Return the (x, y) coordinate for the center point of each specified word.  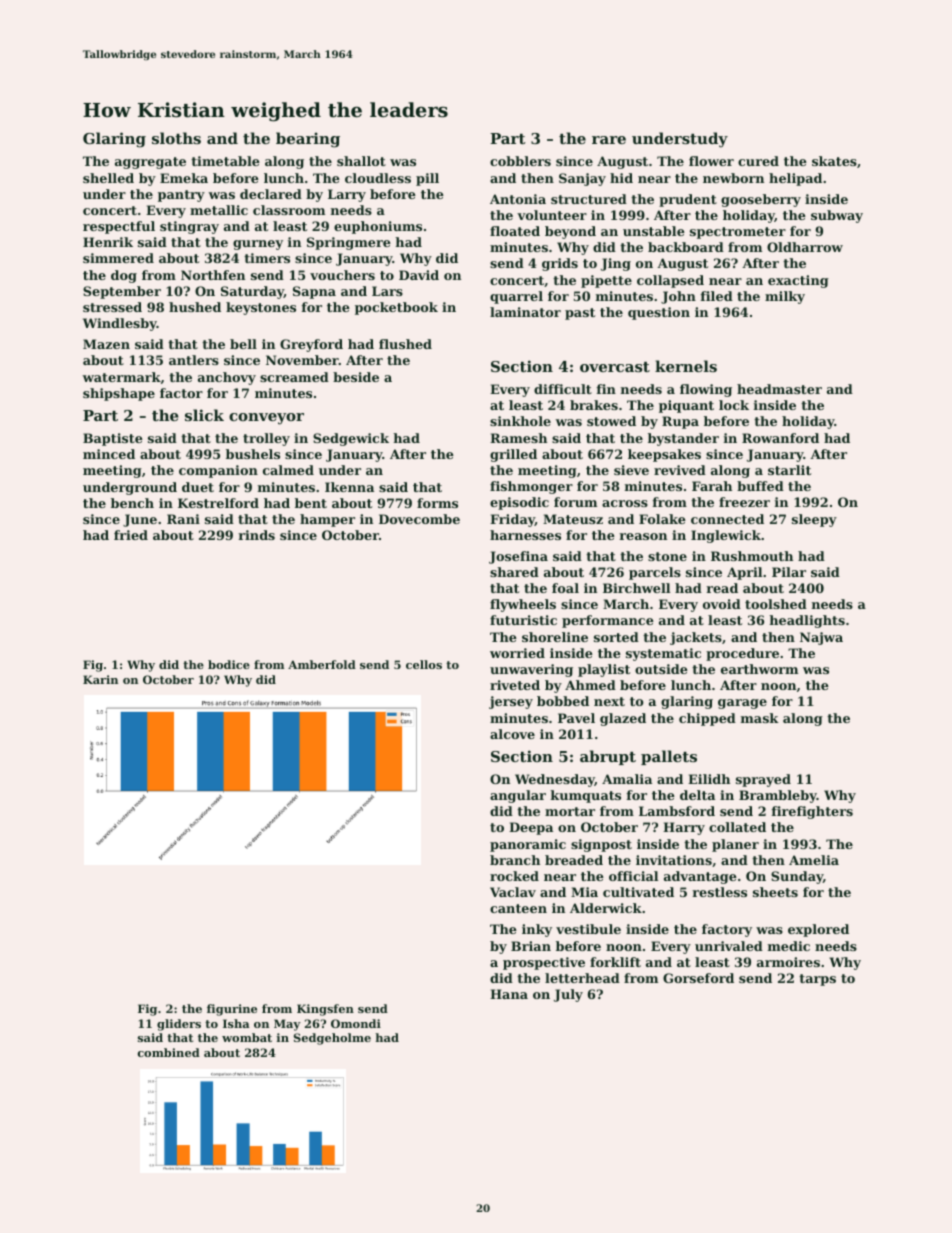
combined (169, 1052)
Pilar (789, 572)
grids (560, 264)
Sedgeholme (332, 1039)
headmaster (779, 389)
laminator (525, 312)
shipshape (119, 394)
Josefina (518, 557)
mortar (570, 811)
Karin (100, 679)
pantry (181, 196)
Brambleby (778, 796)
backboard (686, 247)
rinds (256, 535)
